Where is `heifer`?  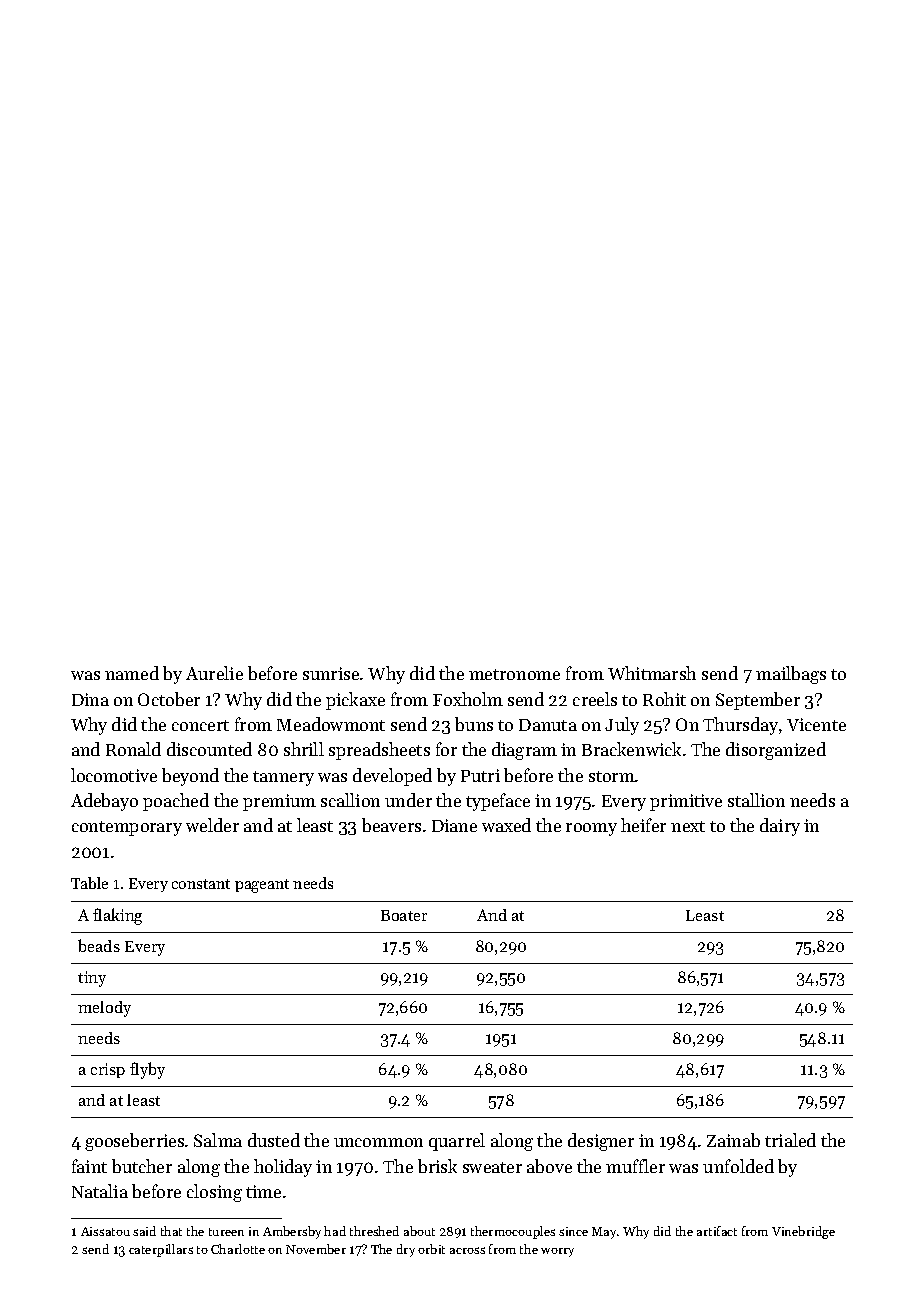 heifer is located at coordinates (643, 825).
